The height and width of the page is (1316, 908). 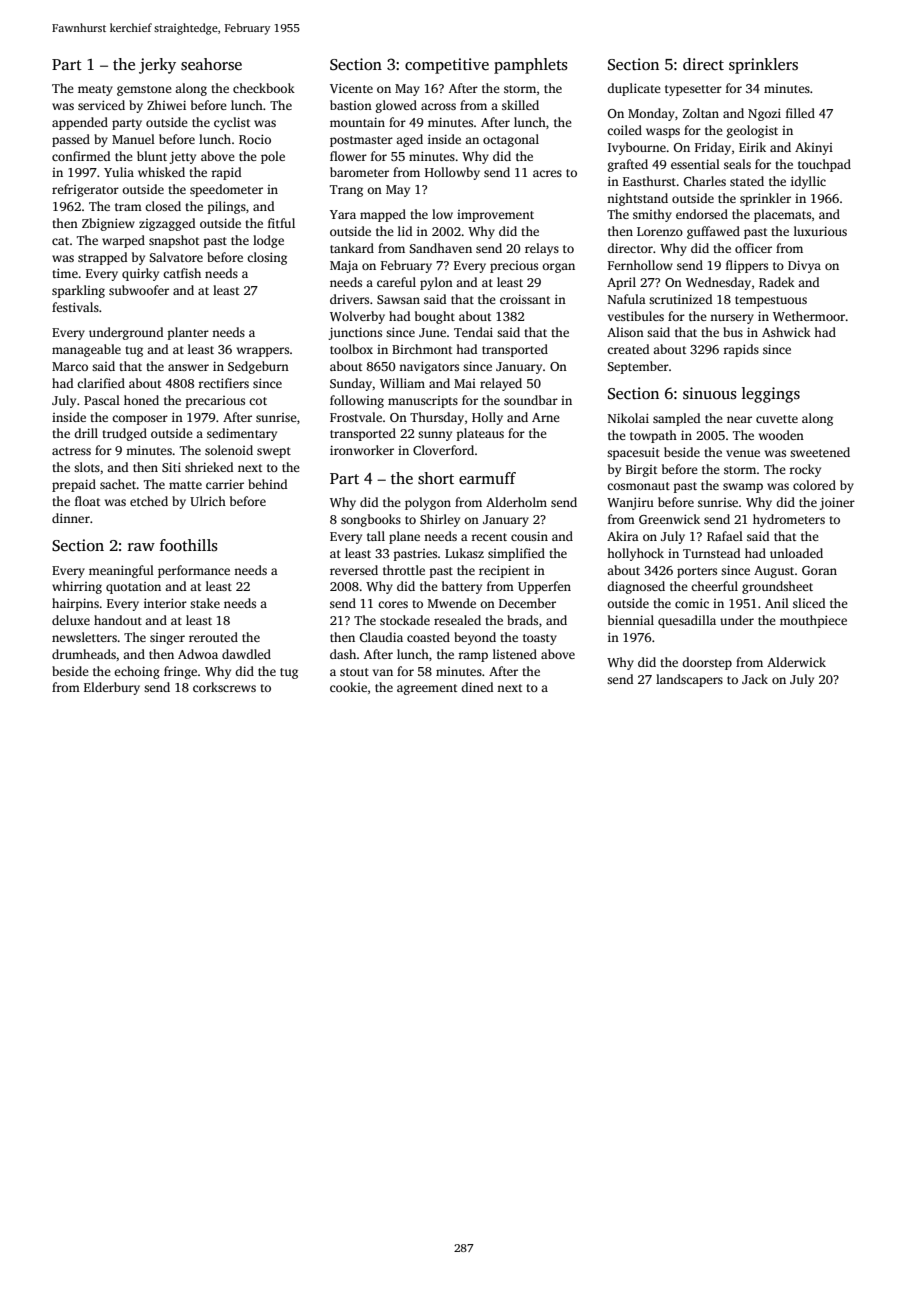 I want to click on checkbook, so click(x=264, y=88).
